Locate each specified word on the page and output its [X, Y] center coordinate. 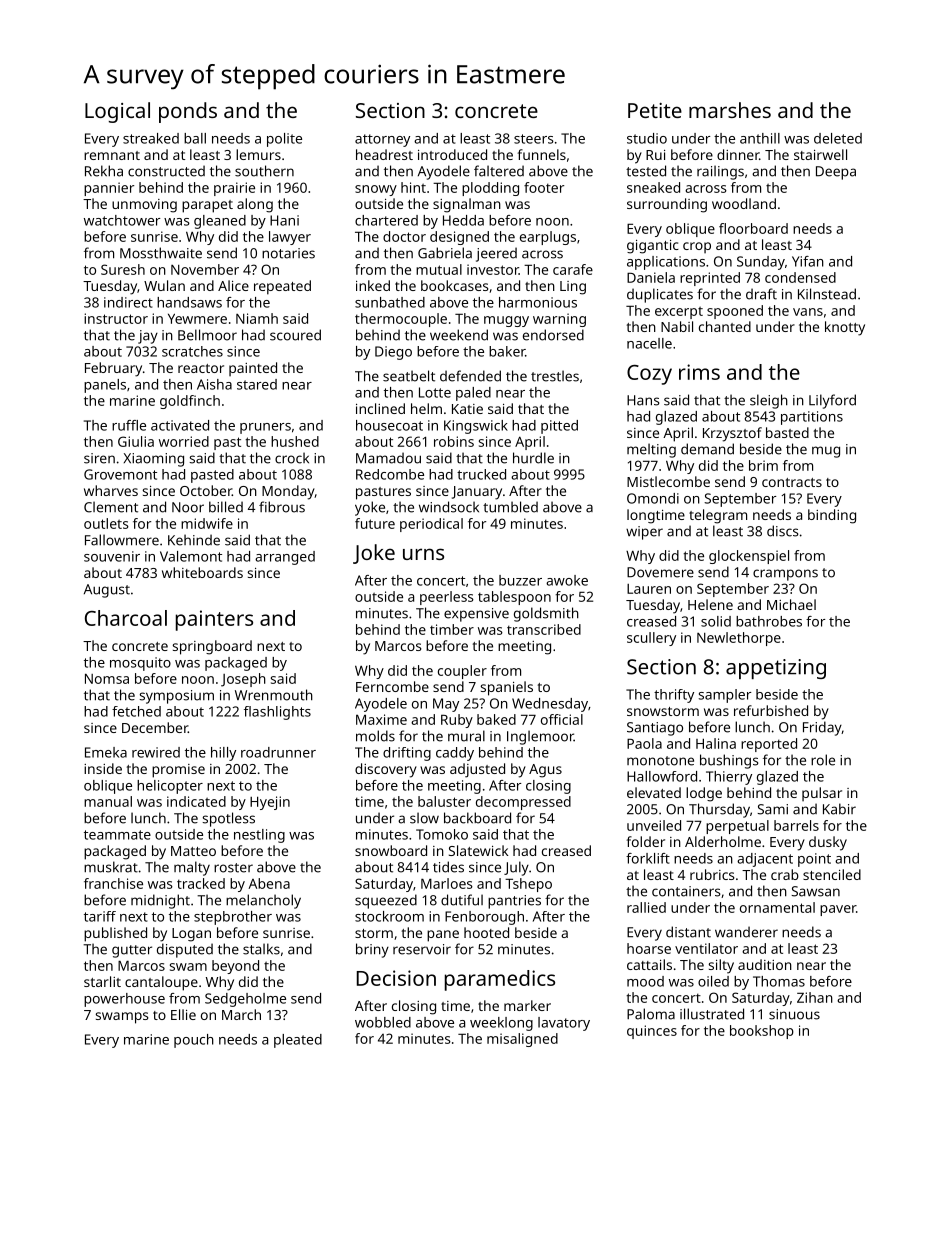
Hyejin [270, 803]
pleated [298, 1041]
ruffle [129, 425]
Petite [655, 110]
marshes [730, 110]
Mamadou [388, 458]
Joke [374, 554]
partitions [812, 418]
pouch [194, 1041]
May [446, 705]
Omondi [653, 498]
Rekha [104, 171]
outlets [106, 523]
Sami [772, 809]
